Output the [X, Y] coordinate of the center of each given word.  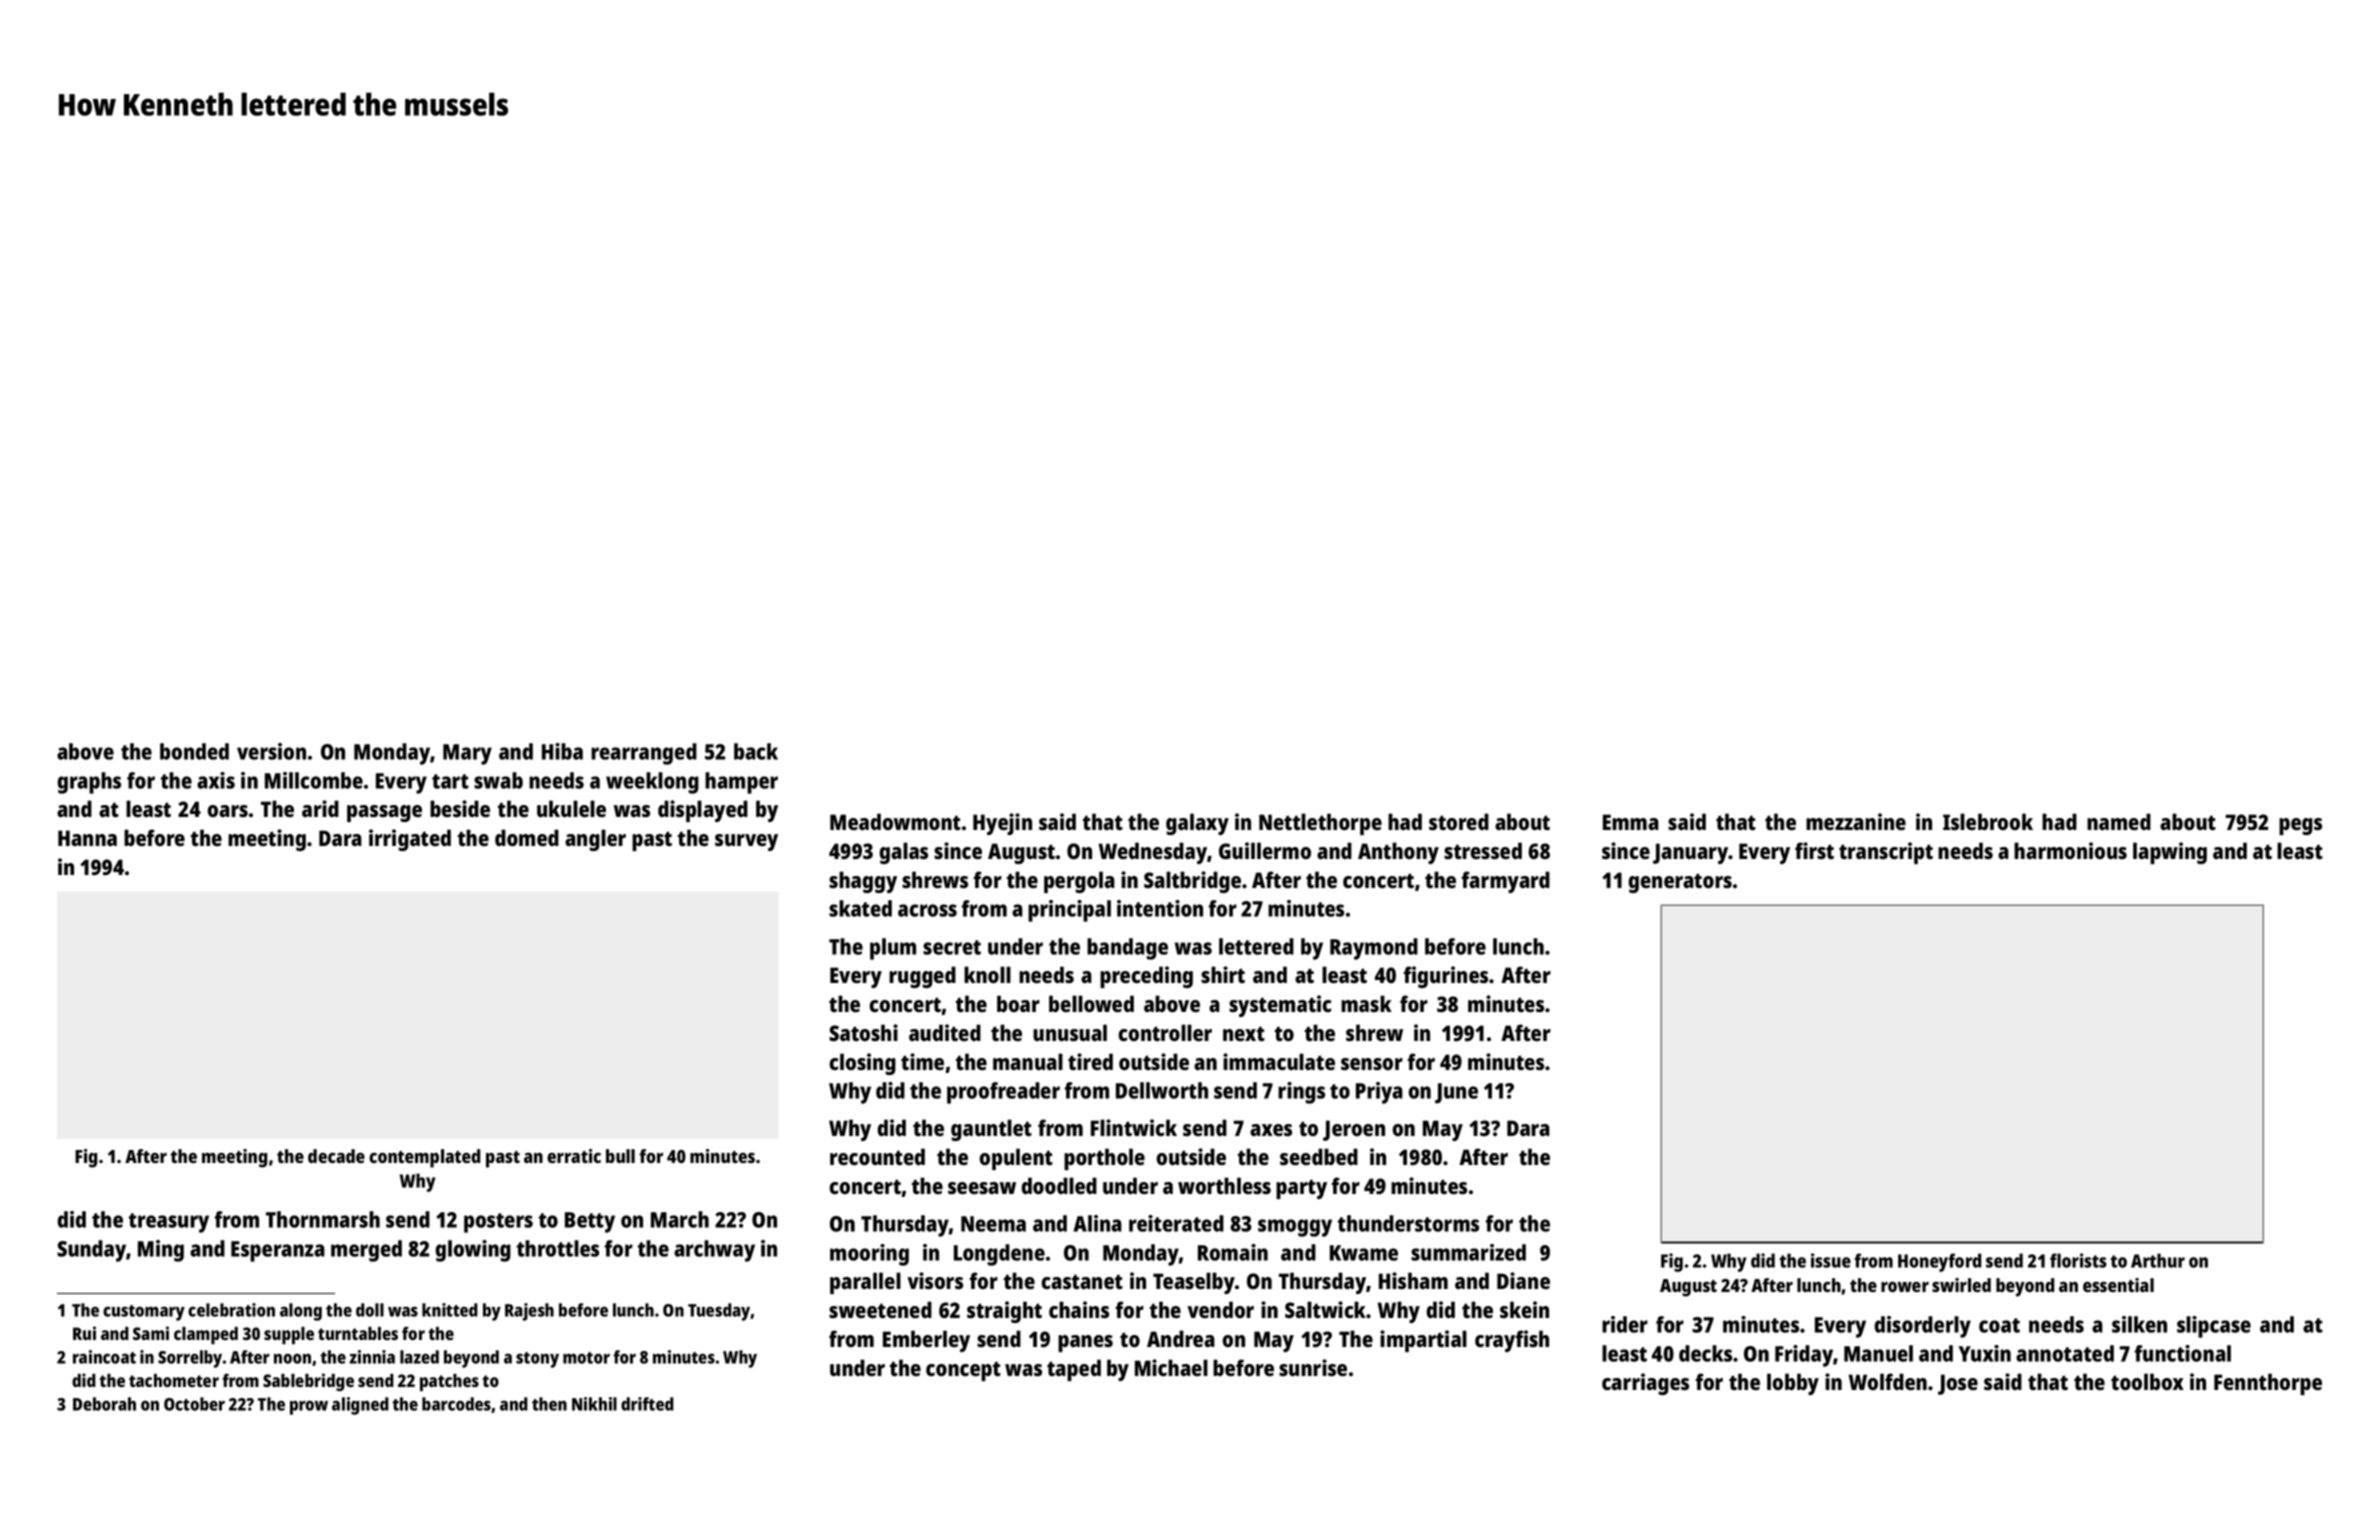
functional [2182, 1353]
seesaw [982, 1188]
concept [963, 1371]
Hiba [562, 751]
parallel [865, 1283]
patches [449, 1382]
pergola [1079, 882]
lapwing [2170, 853]
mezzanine [1856, 821]
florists [2078, 1260]
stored [1459, 821]
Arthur [2158, 1260]
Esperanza [278, 1251]
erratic [574, 1156]
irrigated [410, 840]
